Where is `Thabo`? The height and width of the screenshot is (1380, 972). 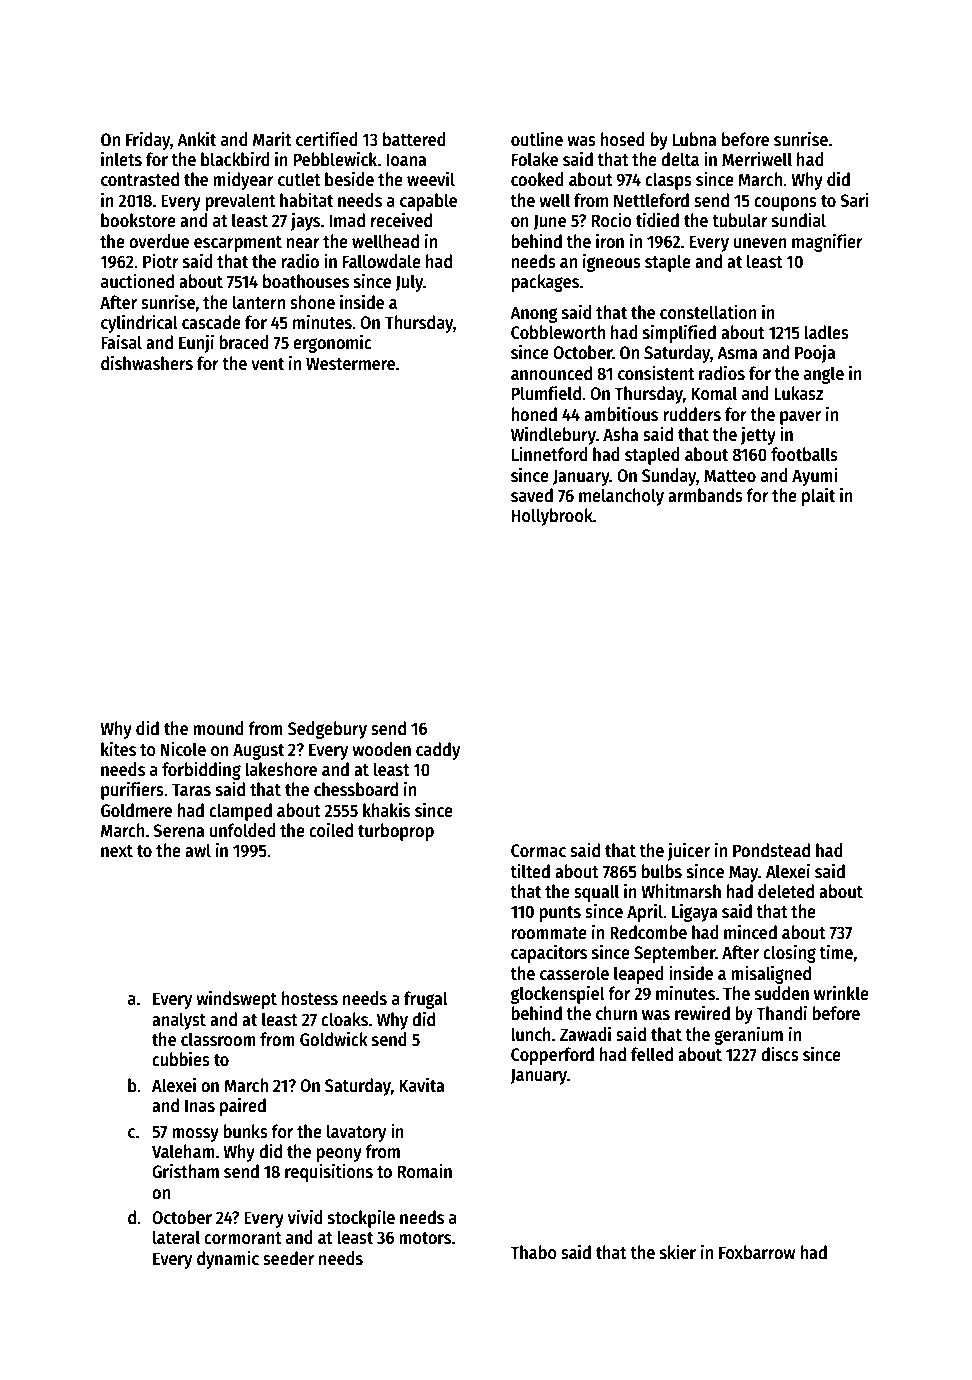 Thabo is located at coordinates (533, 1252).
